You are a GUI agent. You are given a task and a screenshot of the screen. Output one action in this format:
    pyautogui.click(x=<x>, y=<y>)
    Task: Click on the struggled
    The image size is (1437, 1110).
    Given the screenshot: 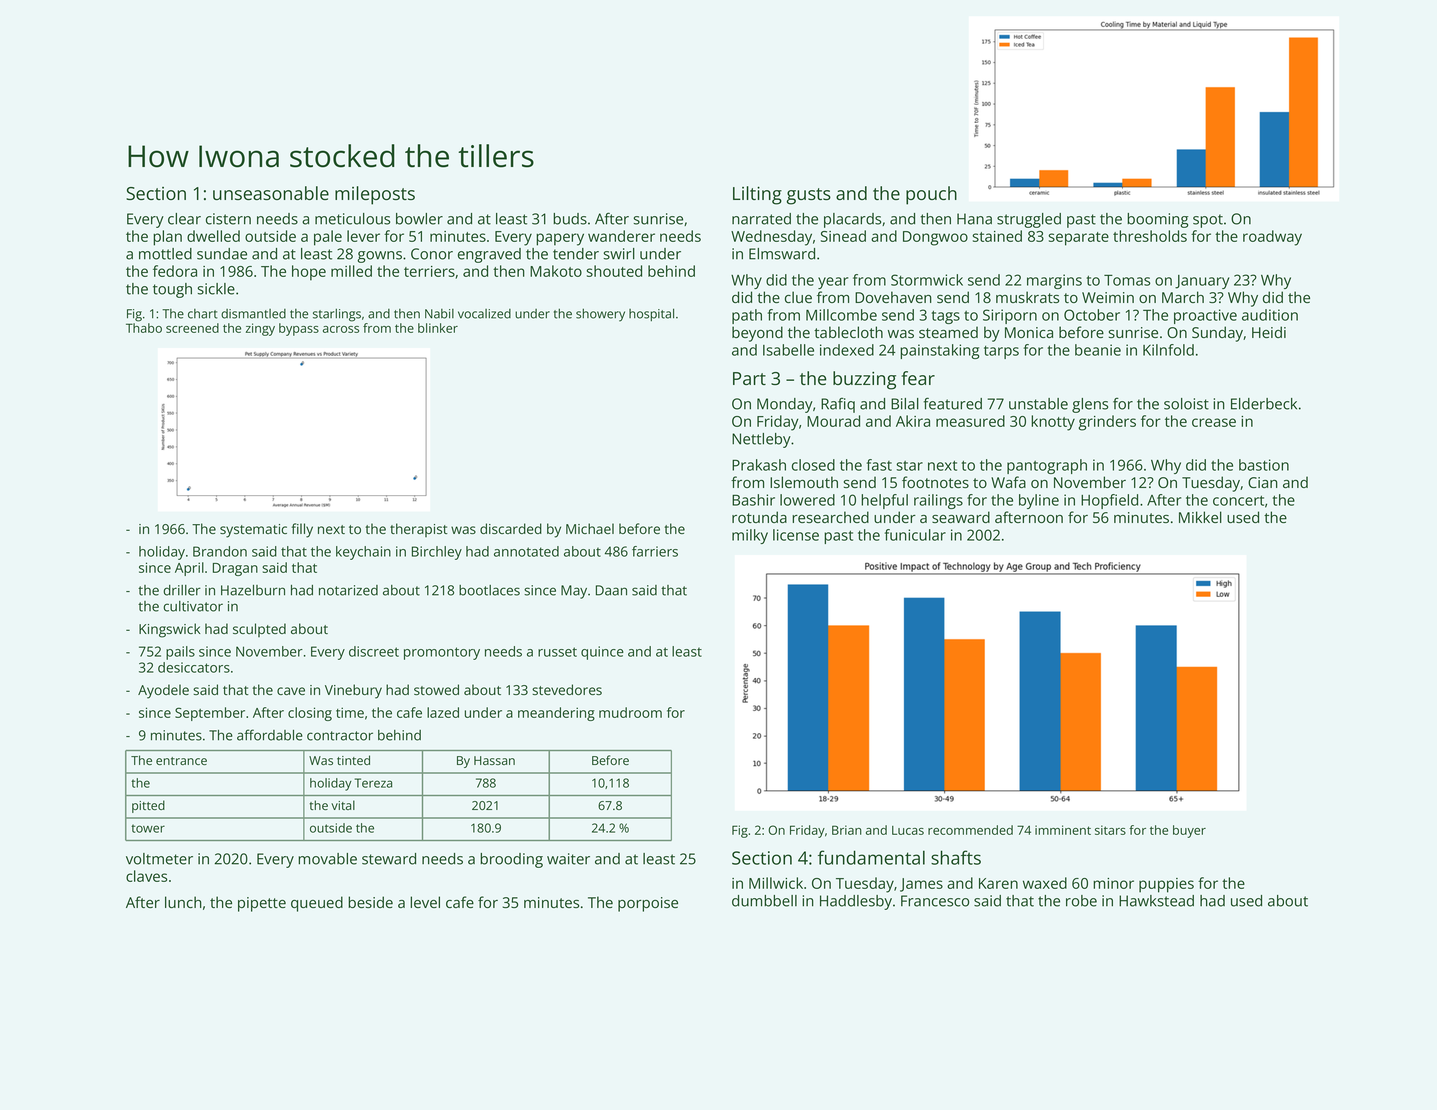 What is the action you would take?
    pyautogui.click(x=1029, y=220)
